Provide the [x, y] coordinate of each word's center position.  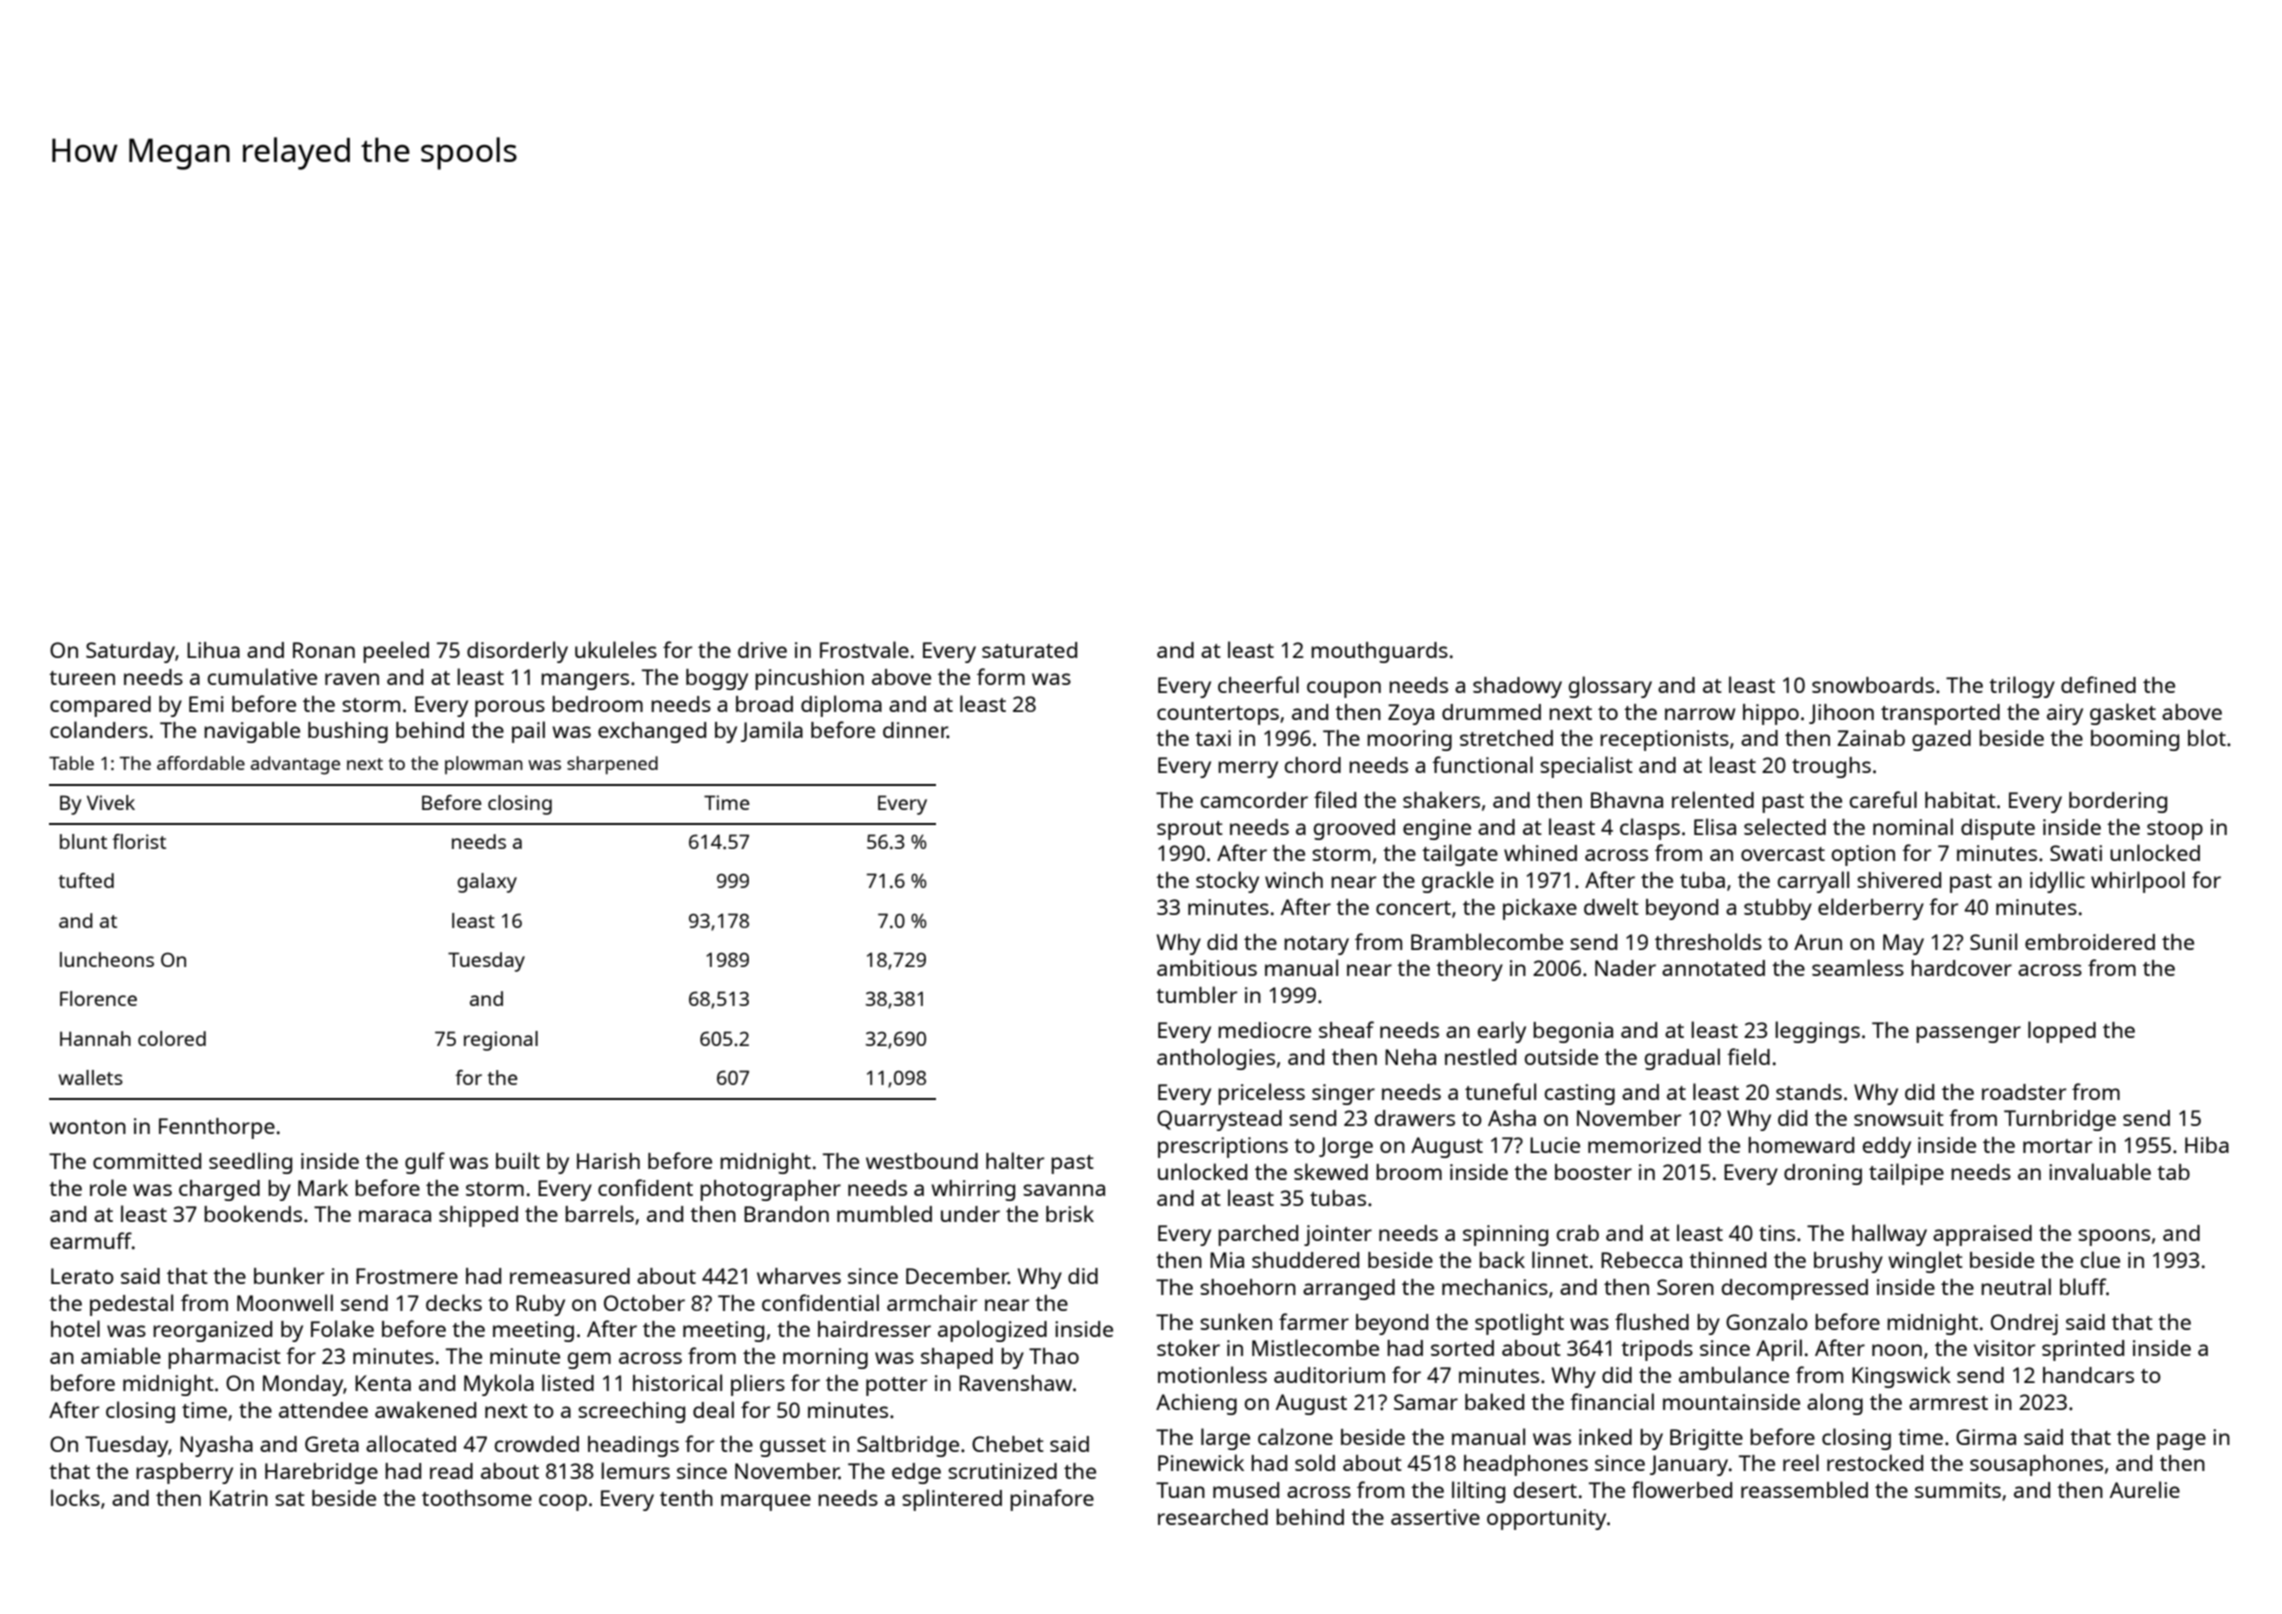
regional [501, 1041]
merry [1248, 769]
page [2181, 1441]
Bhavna [1627, 800]
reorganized [212, 1331]
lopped [2062, 1032]
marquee [766, 1502]
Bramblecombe [1487, 941]
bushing [348, 732]
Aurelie [2145, 1489]
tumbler [1196, 994]
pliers [758, 1385]
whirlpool [2138, 882]
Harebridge [321, 1473]
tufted [86, 880]
